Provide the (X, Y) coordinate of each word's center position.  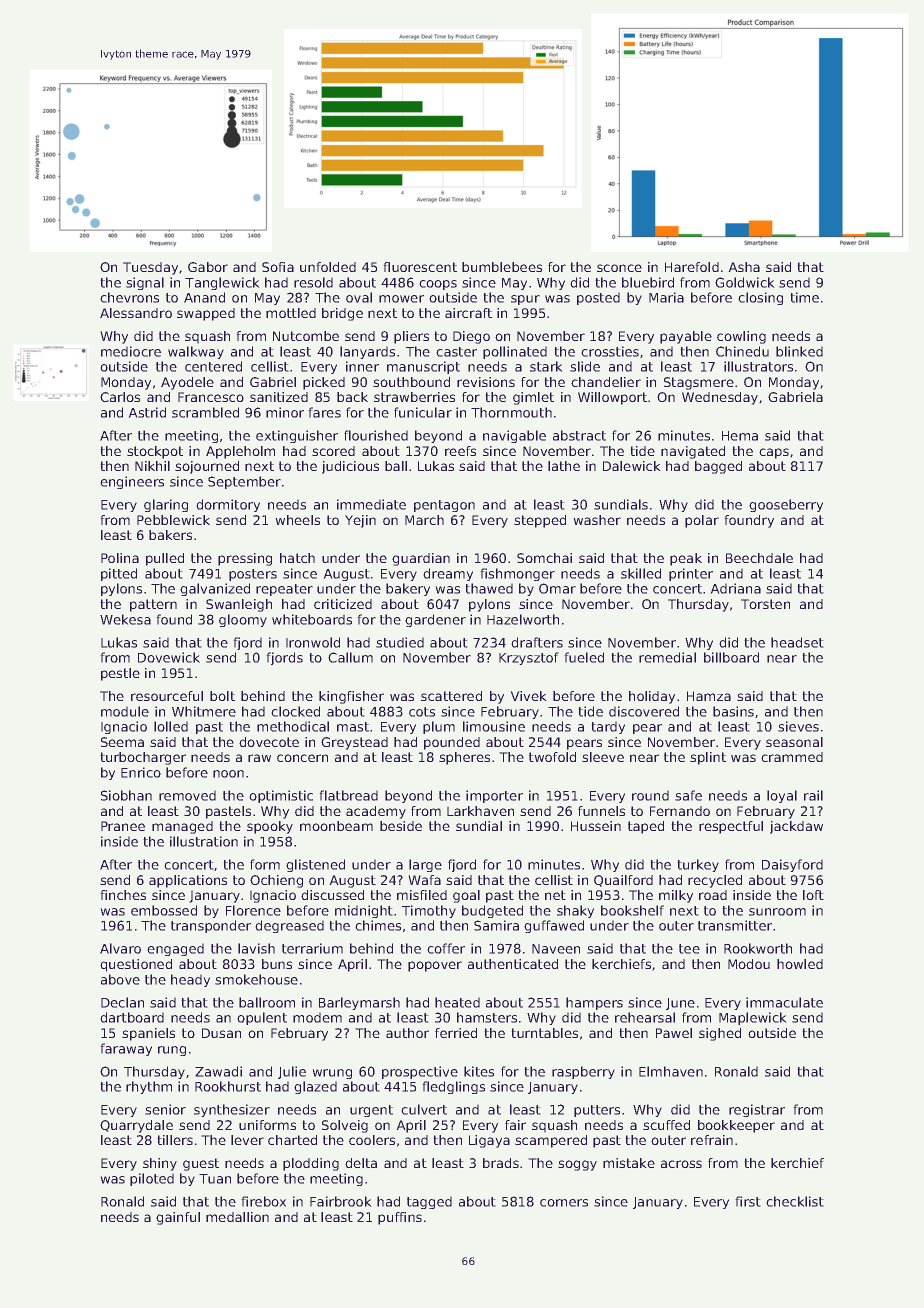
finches (123, 895)
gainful (178, 1218)
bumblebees (502, 267)
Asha (744, 267)
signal (145, 283)
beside (401, 826)
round (650, 795)
